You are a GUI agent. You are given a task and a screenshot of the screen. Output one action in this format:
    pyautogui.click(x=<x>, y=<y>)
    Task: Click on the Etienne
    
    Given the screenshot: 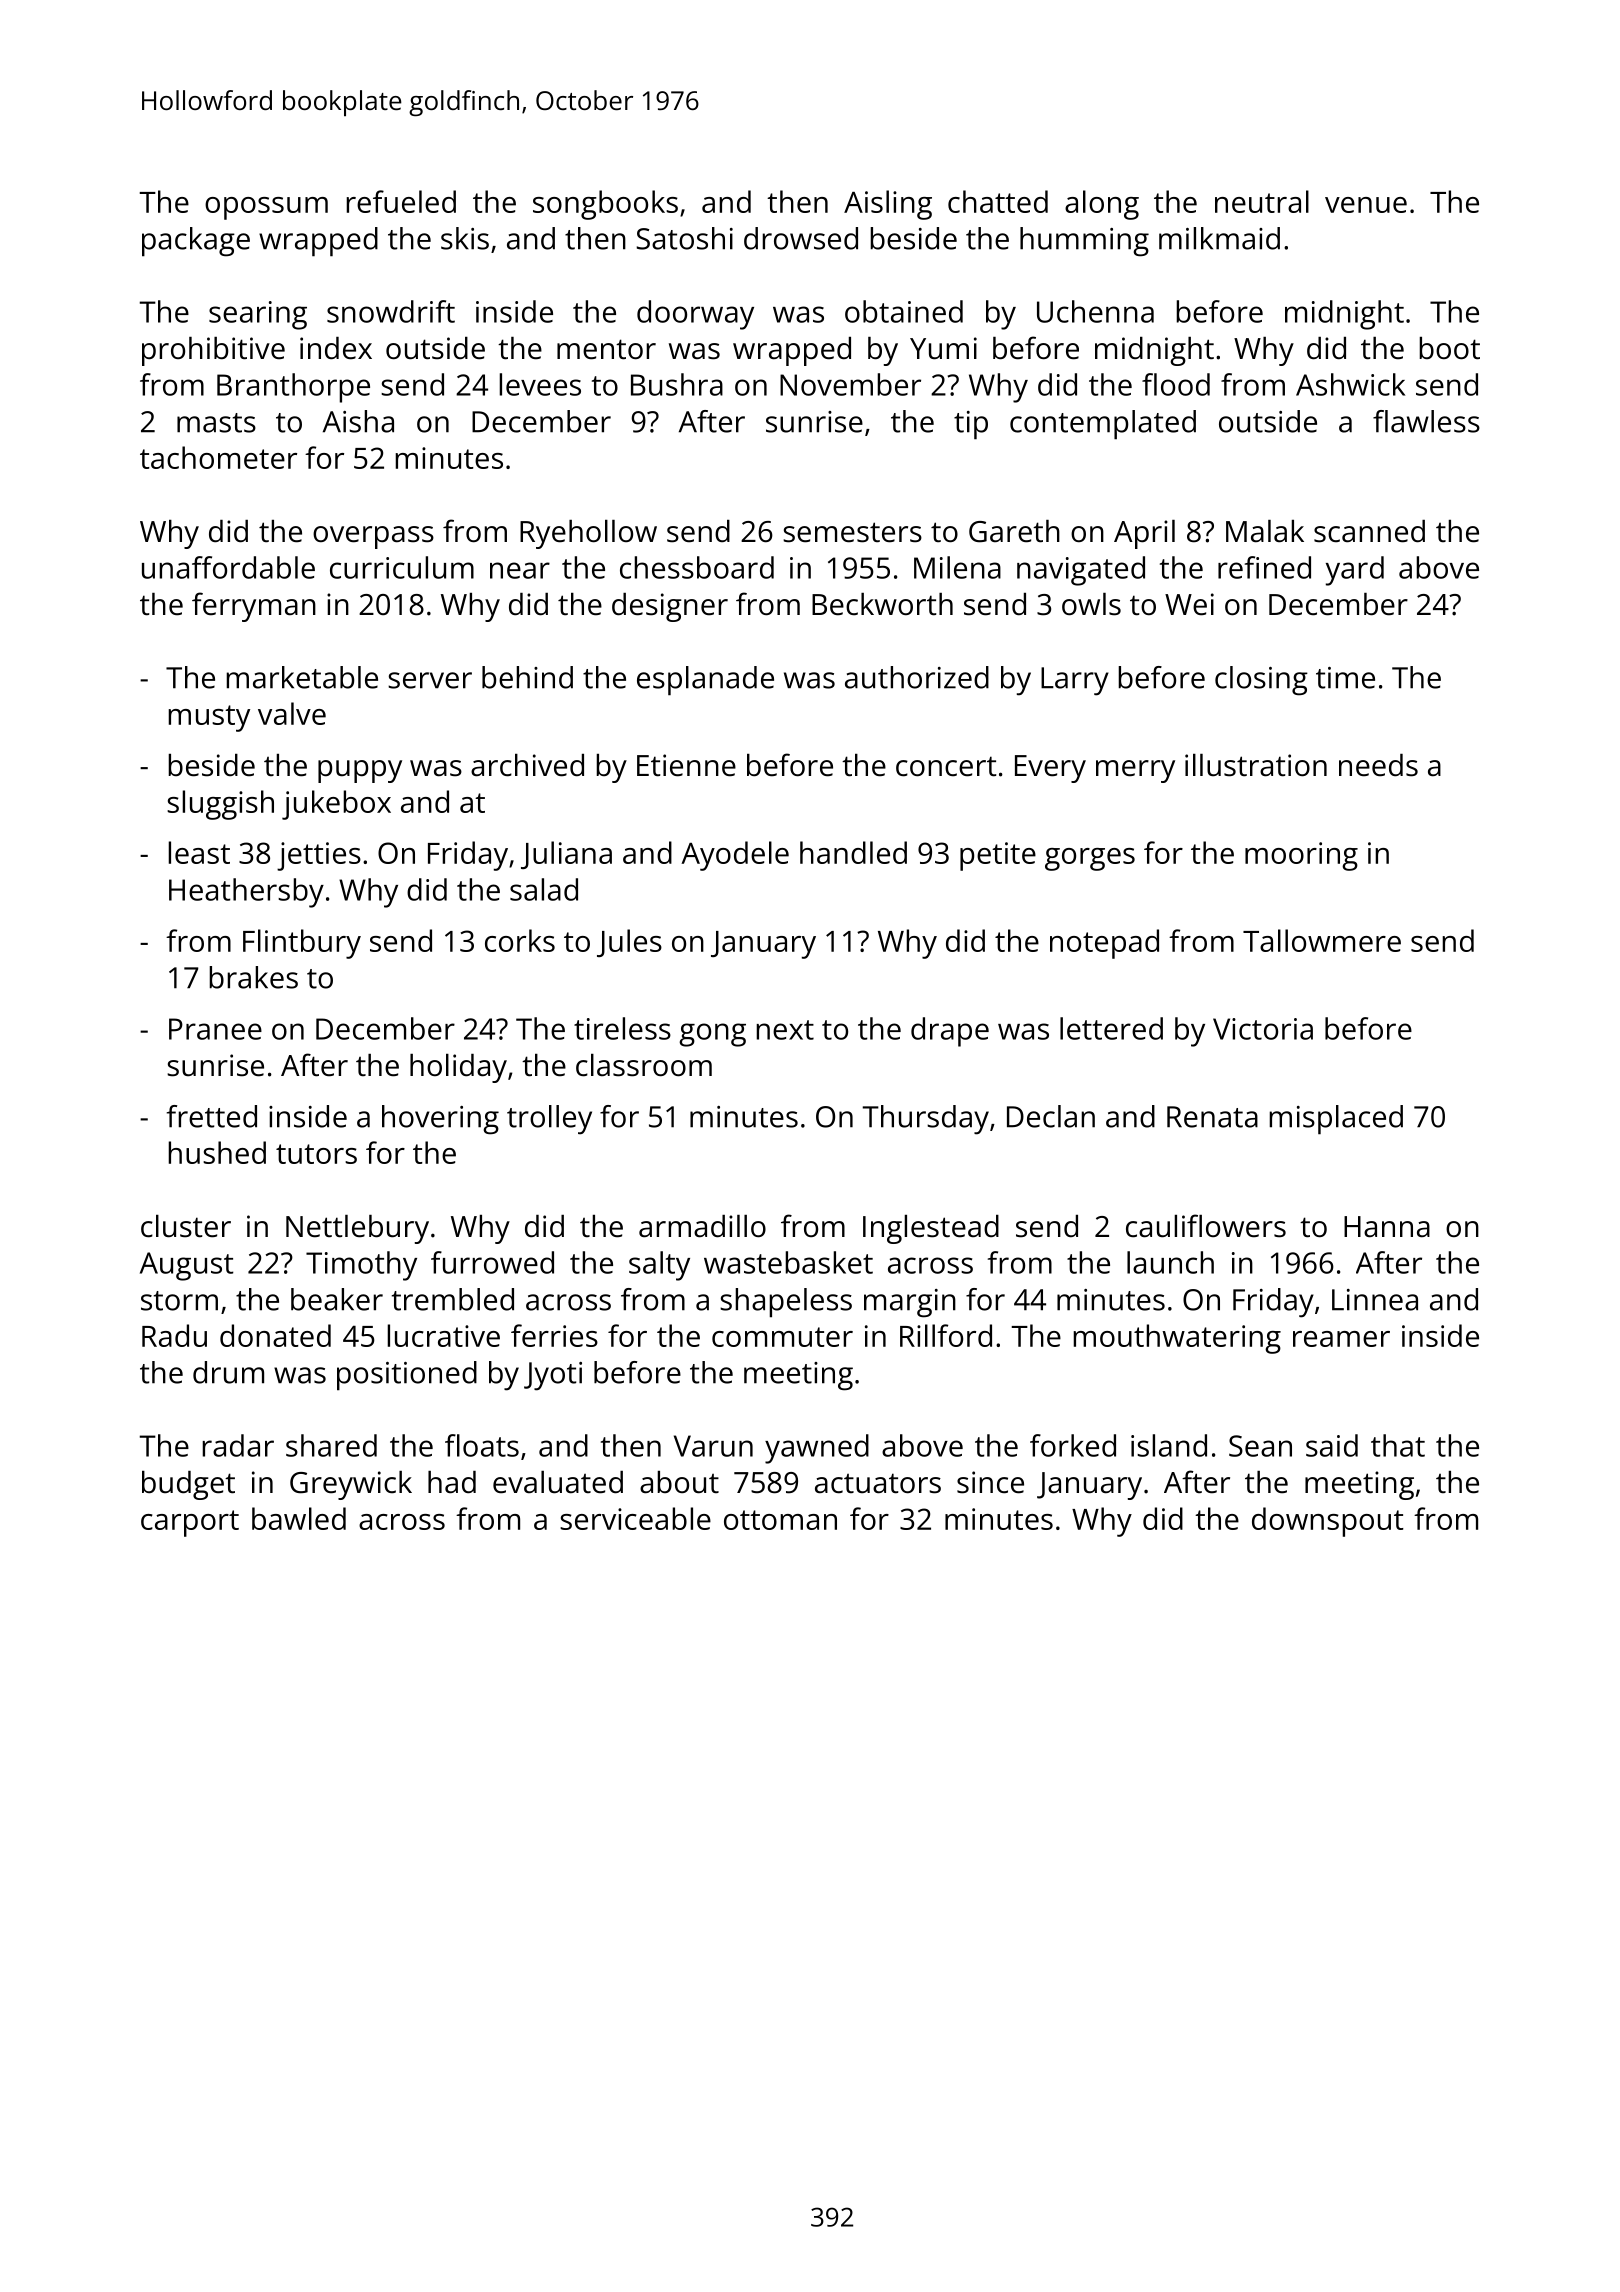 What is the action you would take?
    pyautogui.click(x=686, y=765)
